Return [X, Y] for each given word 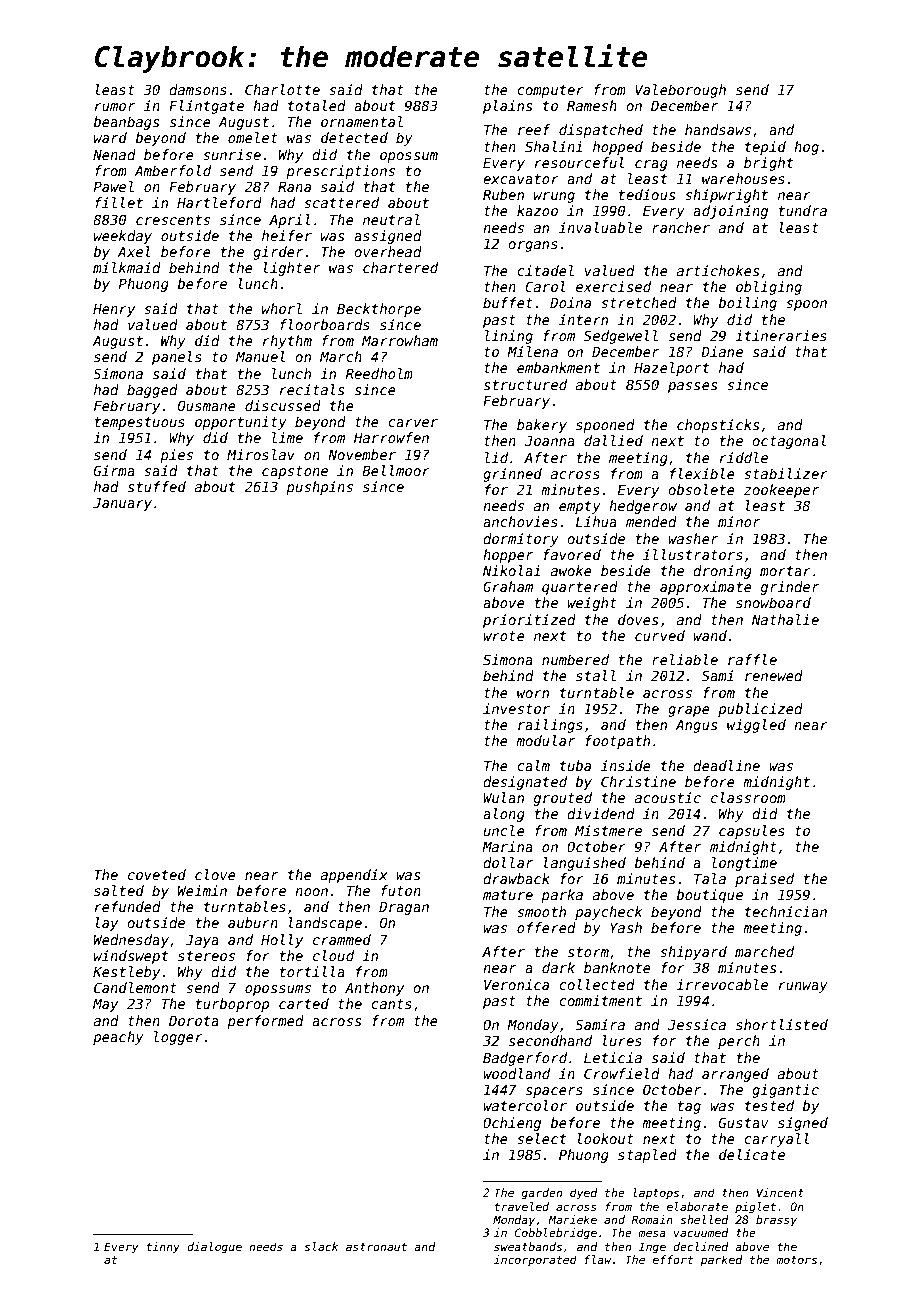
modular [545, 740]
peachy [118, 1038]
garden [541, 1194]
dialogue [214, 1248]
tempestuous [140, 423]
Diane [722, 351]
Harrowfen [391, 437]
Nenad [114, 154]
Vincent [780, 1192]
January [122, 504]
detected [354, 137]
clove [215, 874]
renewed [774, 675]
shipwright [726, 196]
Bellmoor [396, 470]
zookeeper [781, 491]
